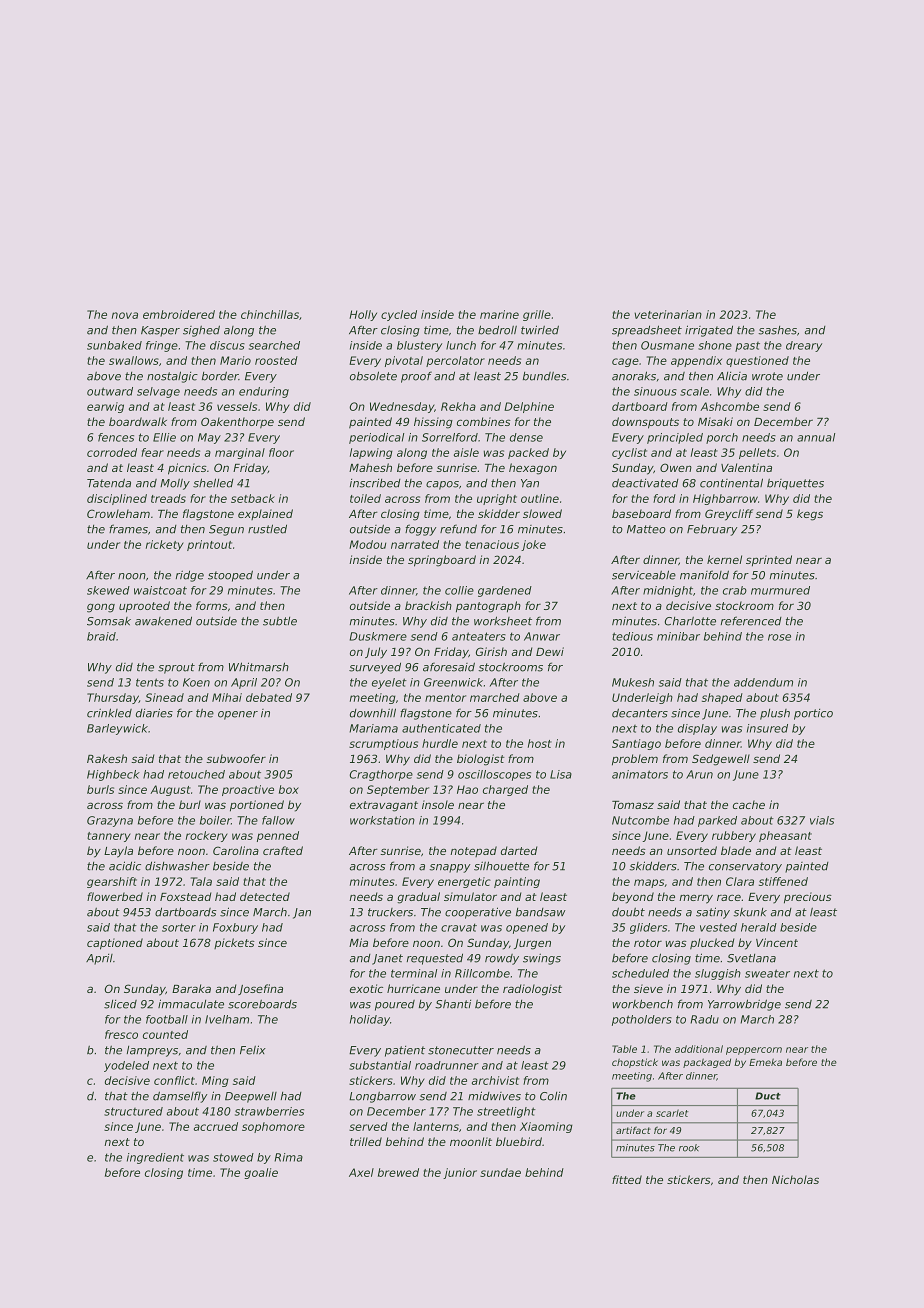 This document has width=924, height=1308. What do you see at coordinates (540, 912) in the document?
I see `bandsaw` at bounding box center [540, 912].
